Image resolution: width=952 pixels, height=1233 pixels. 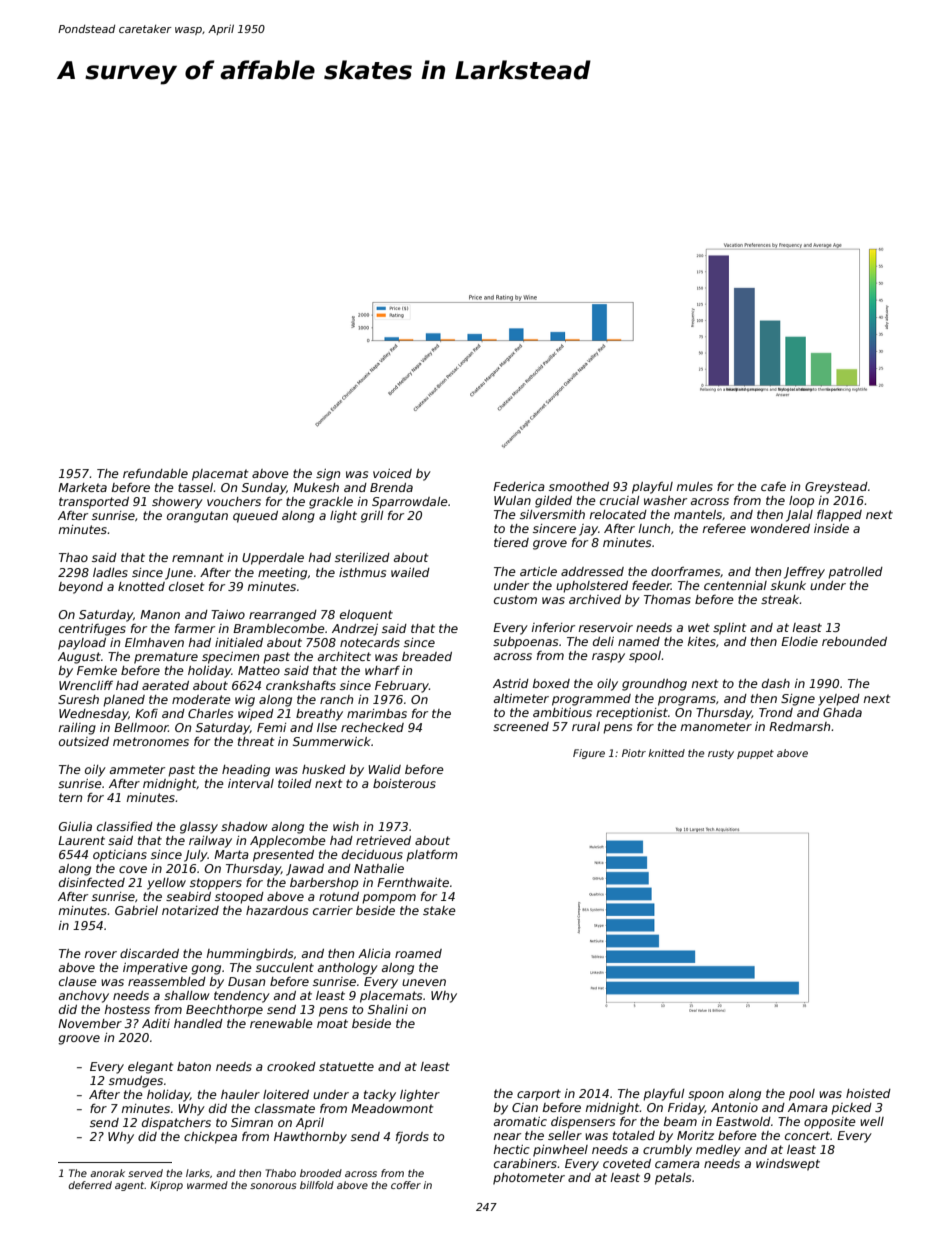 What do you see at coordinates (176, 1124) in the screenshot?
I see `dispatchers` at bounding box center [176, 1124].
